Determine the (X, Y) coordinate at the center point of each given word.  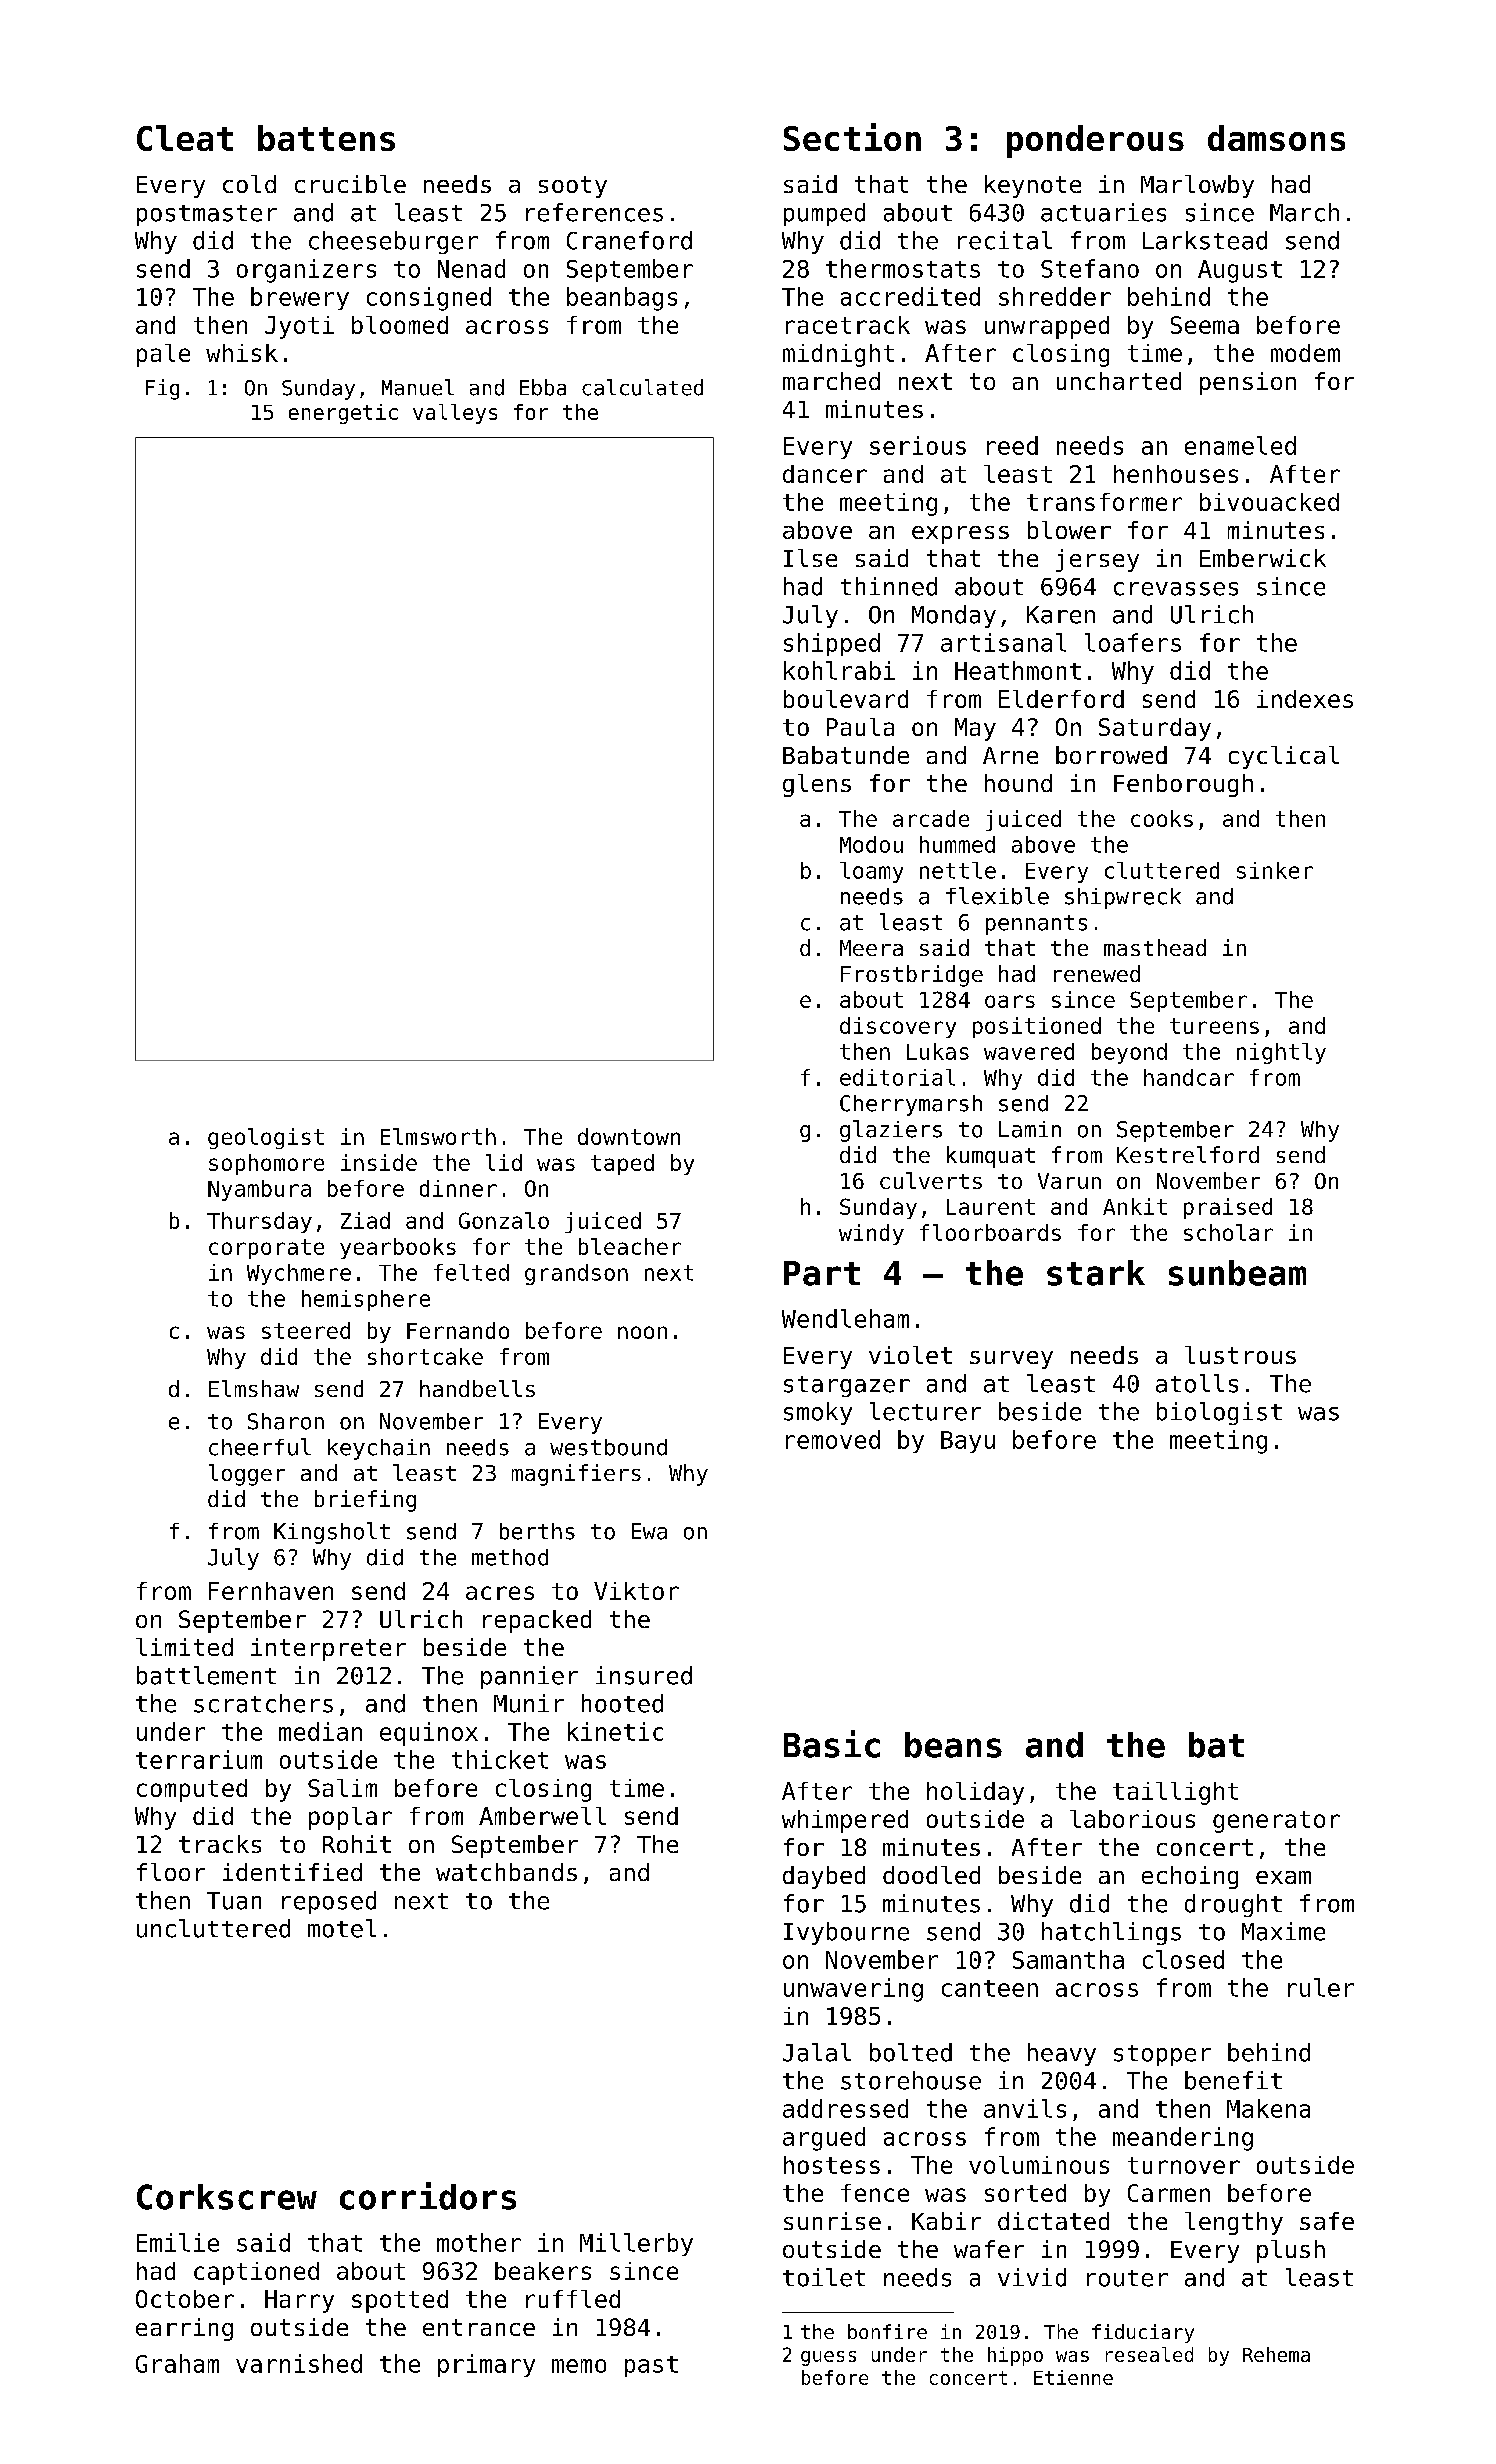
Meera (871, 948)
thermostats (903, 268)
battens (326, 138)
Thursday (259, 1222)
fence (875, 2193)
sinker (1275, 870)
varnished (299, 2363)
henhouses (1176, 474)
